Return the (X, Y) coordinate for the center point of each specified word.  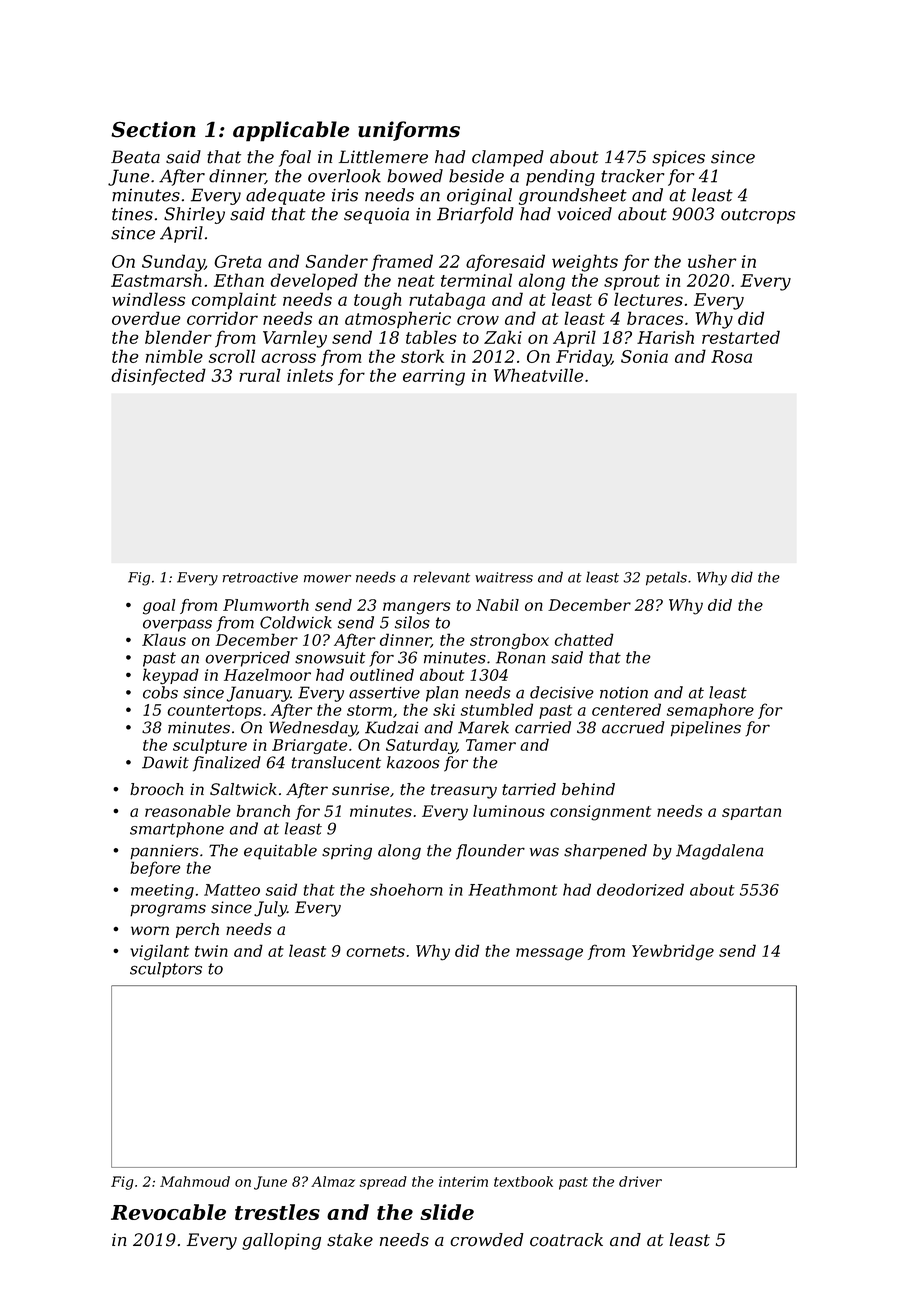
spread (383, 1183)
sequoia (376, 216)
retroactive (260, 577)
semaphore (710, 711)
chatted (584, 639)
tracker (632, 176)
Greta (238, 261)
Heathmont (513, 889)
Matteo (232, 890)
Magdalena (719, 852)
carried (543, 727)
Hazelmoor (267, 674)
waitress (504, 577)
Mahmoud (195, 1181)
